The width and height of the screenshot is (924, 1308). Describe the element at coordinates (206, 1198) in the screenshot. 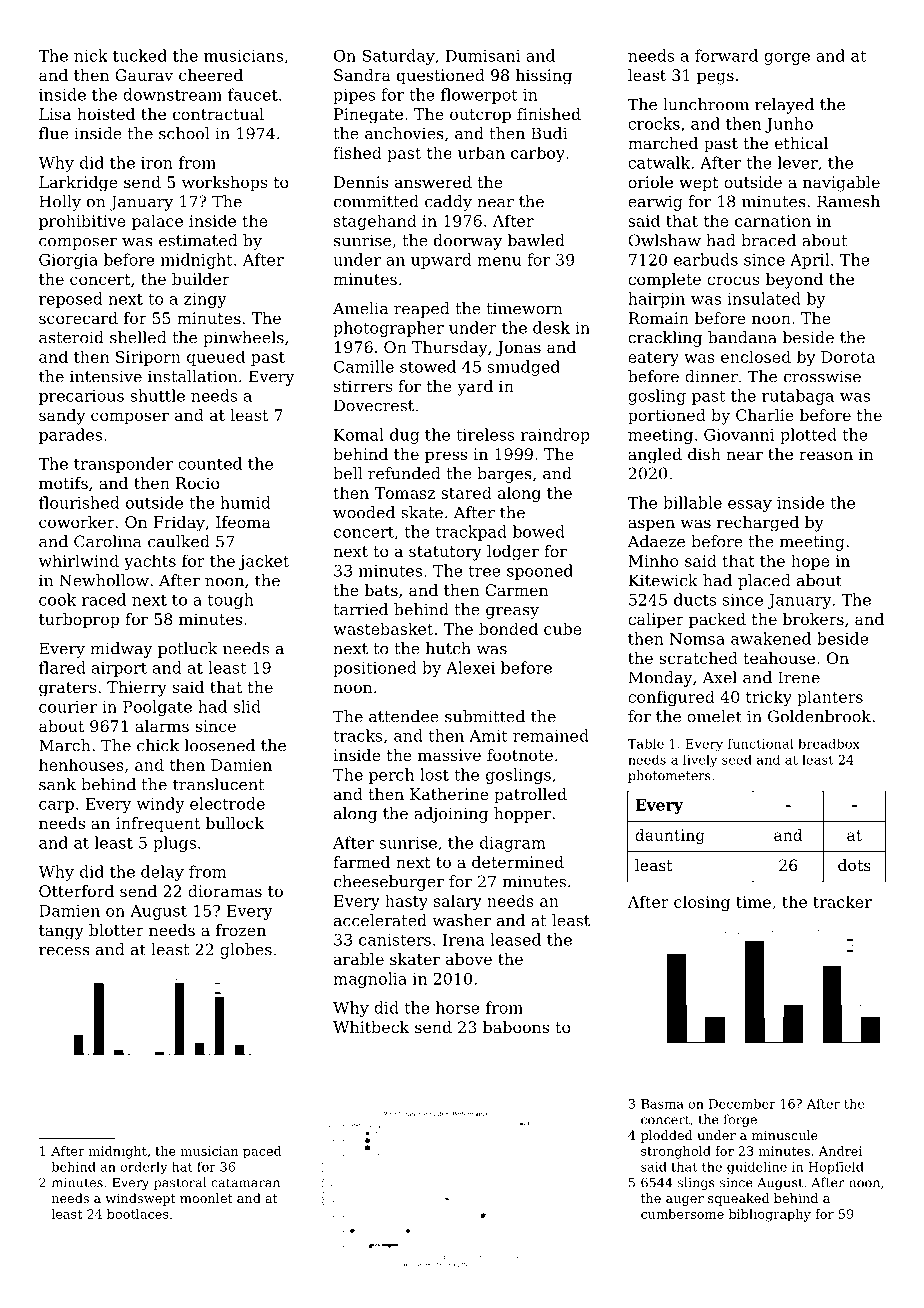

I see `moonlet` at that location.
